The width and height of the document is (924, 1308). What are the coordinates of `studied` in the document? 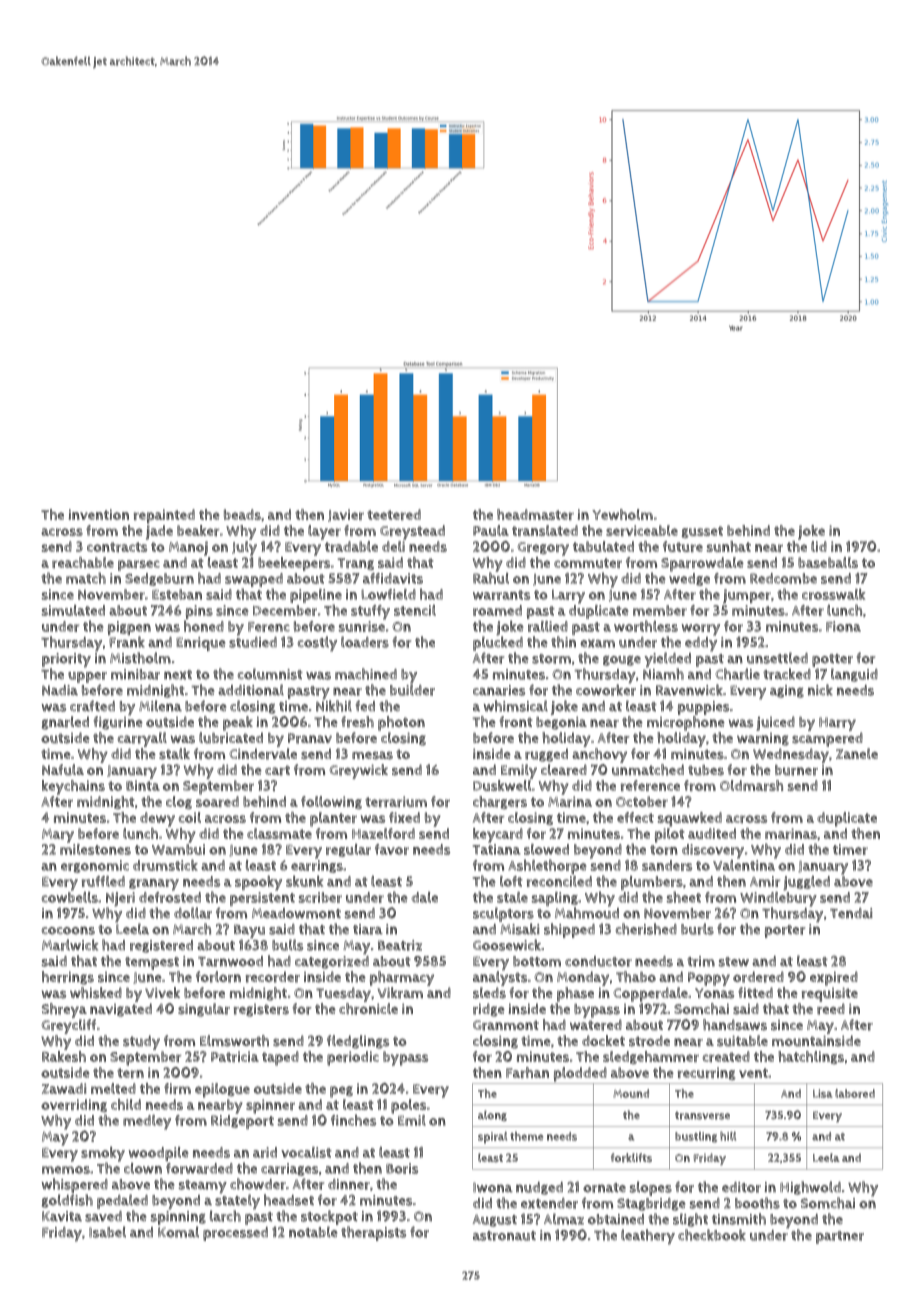 It's located at (253, 642).
